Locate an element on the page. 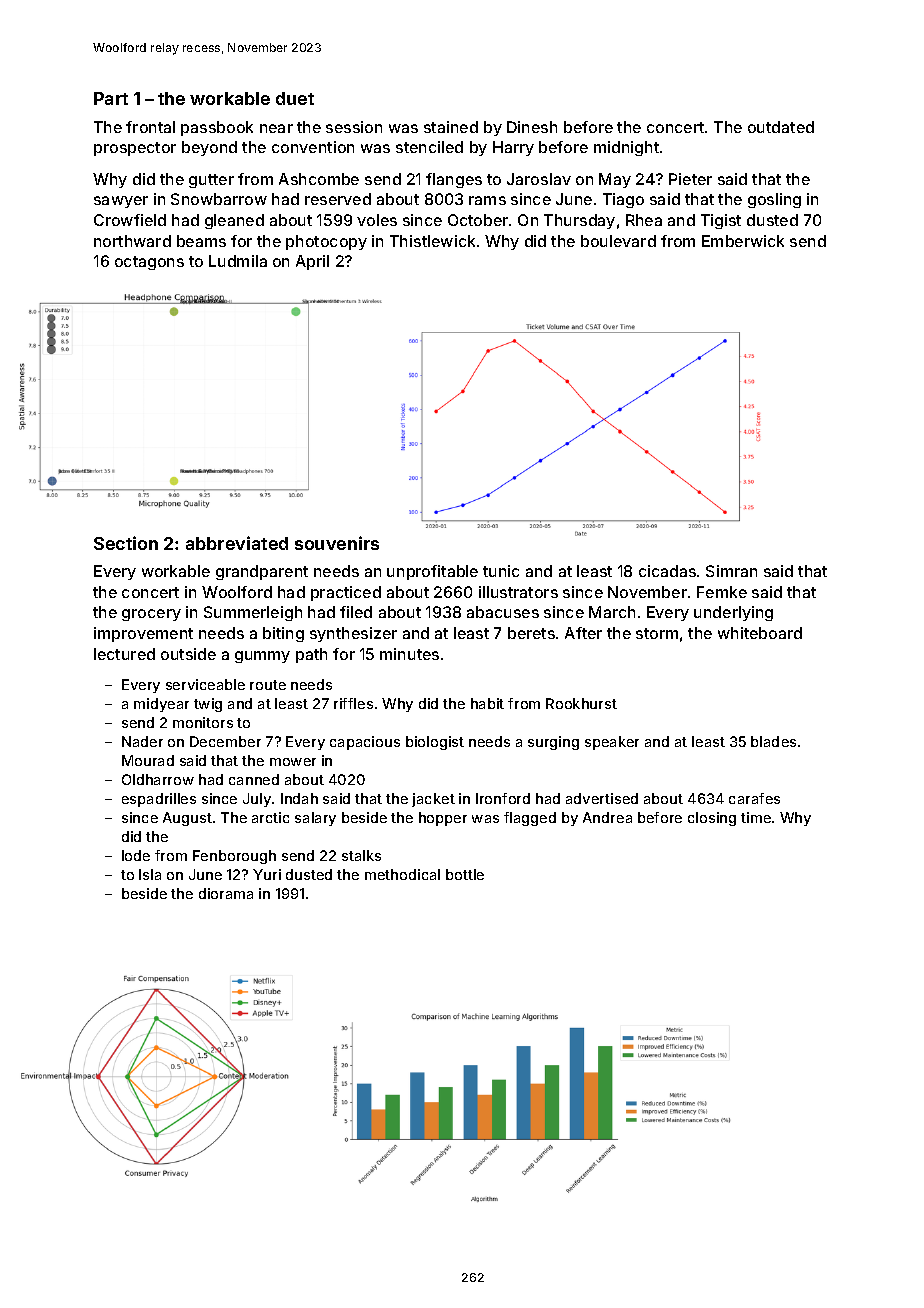 This document has height=1308, width=924. Harry is located at coordinates (513, 148).
